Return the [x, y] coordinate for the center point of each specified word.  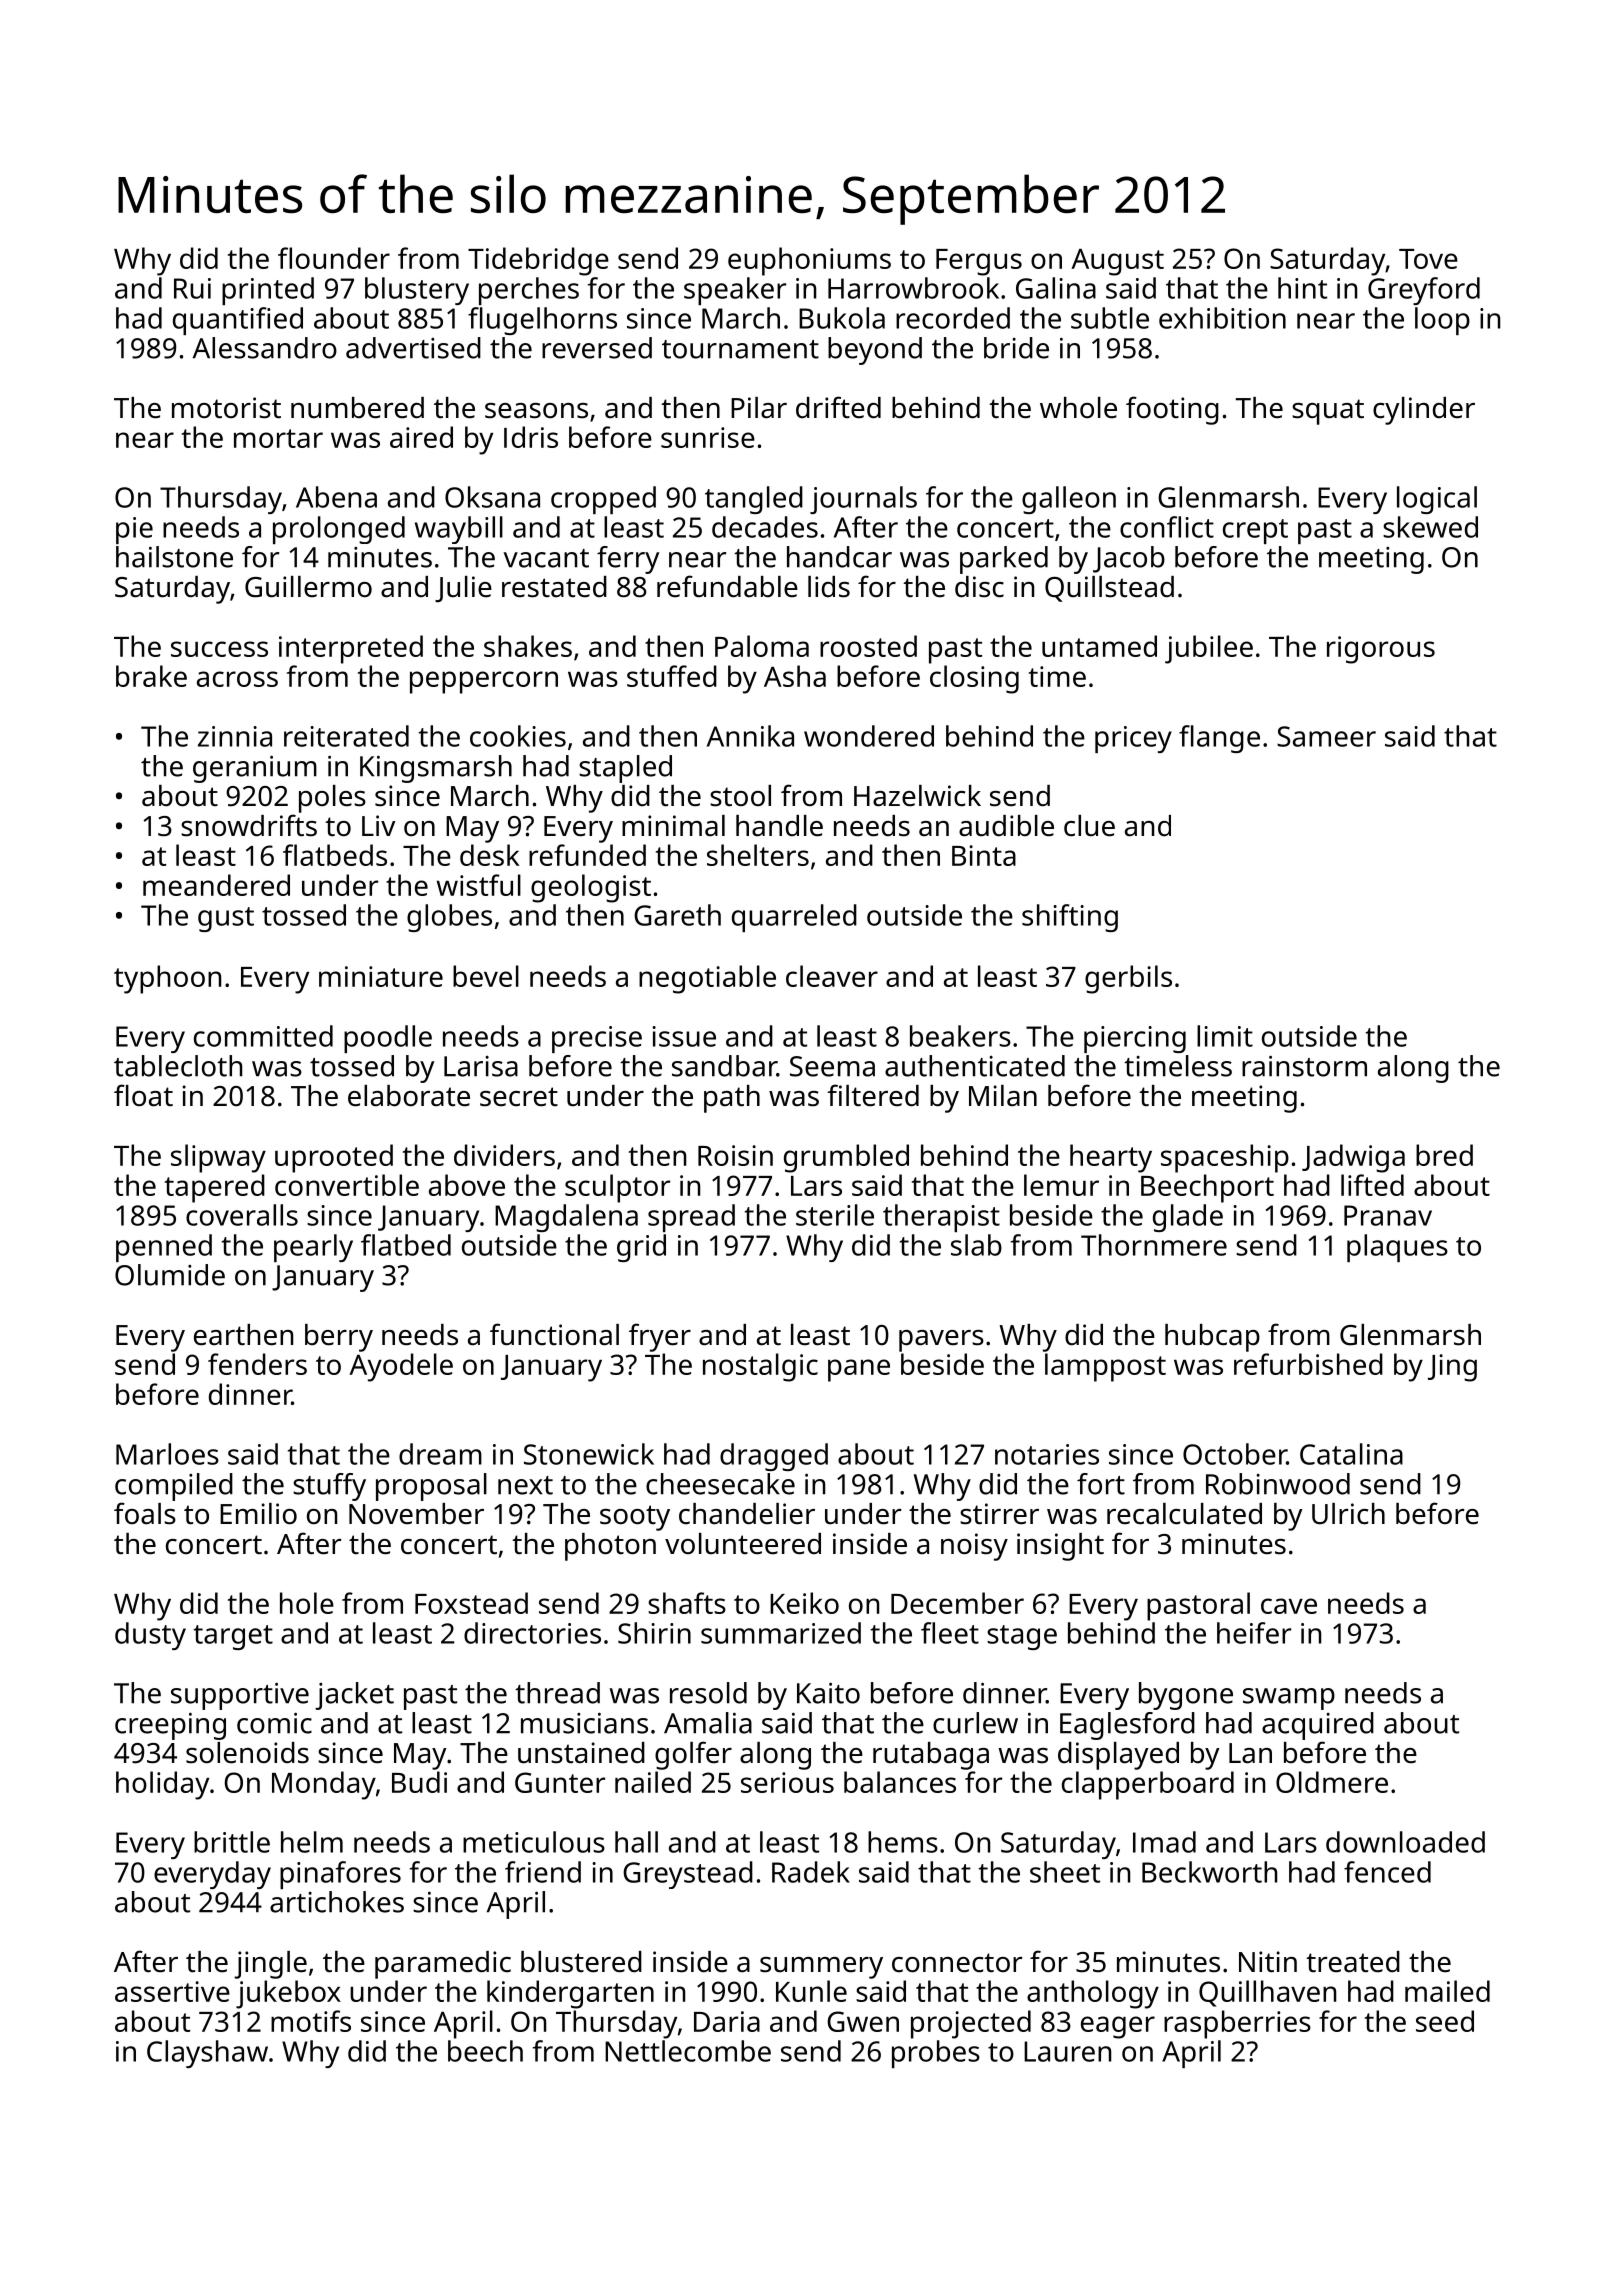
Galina [1056, 288]
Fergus [979, 262]
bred [1444, 1155]
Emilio [258, 1514]
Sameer [1326, 736]
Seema [832, 1066]
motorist [226, 408]
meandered [216, 885]
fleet [950, 1633]
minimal [673, 825]
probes [936, 2054]
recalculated [1184, 1514]
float [143, 1095]
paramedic [443, 1965]
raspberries [1237, 2024]
